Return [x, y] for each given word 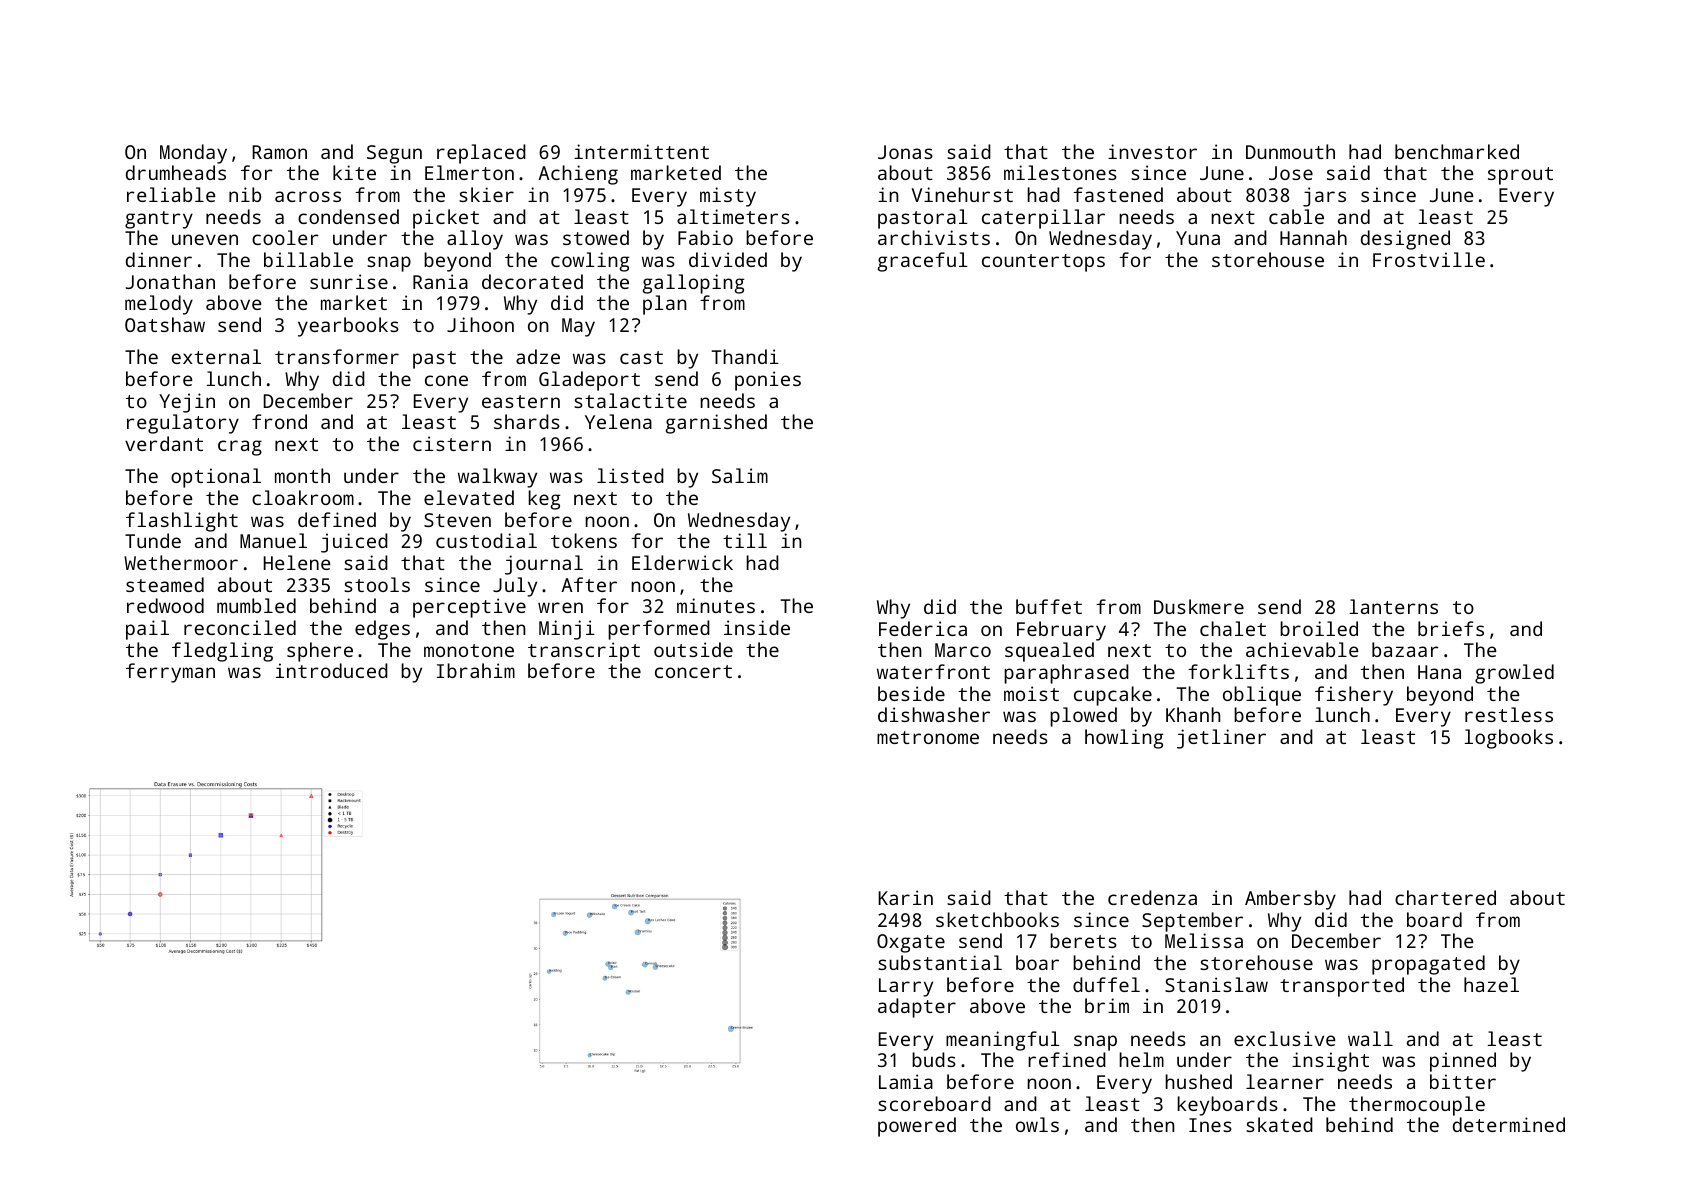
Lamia [906, 1081]
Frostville [1429, 259]
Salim [740, 475]
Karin [905, 897]
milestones [1060, 172]
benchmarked [1457, 151]
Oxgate [911, 943]
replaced [481, 154]
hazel [1491, 984]
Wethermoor [181, 562]
